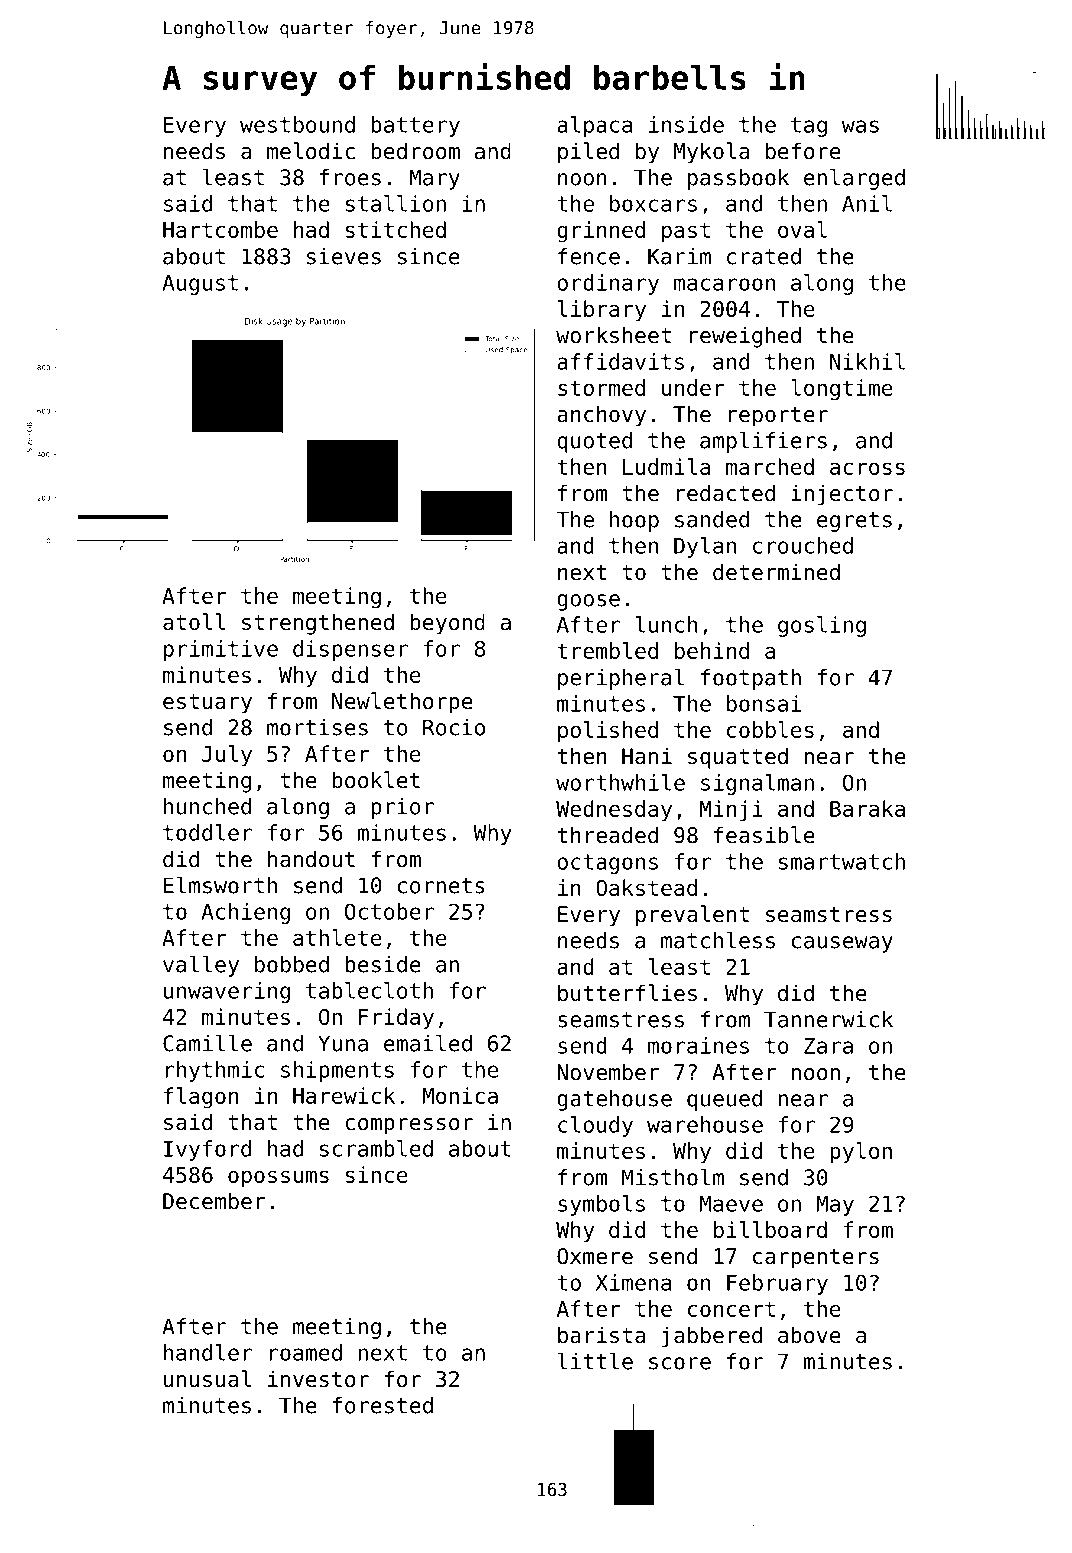  Describe the element at coordinates (337, 937) in the page. I see `athlete` at that location.
